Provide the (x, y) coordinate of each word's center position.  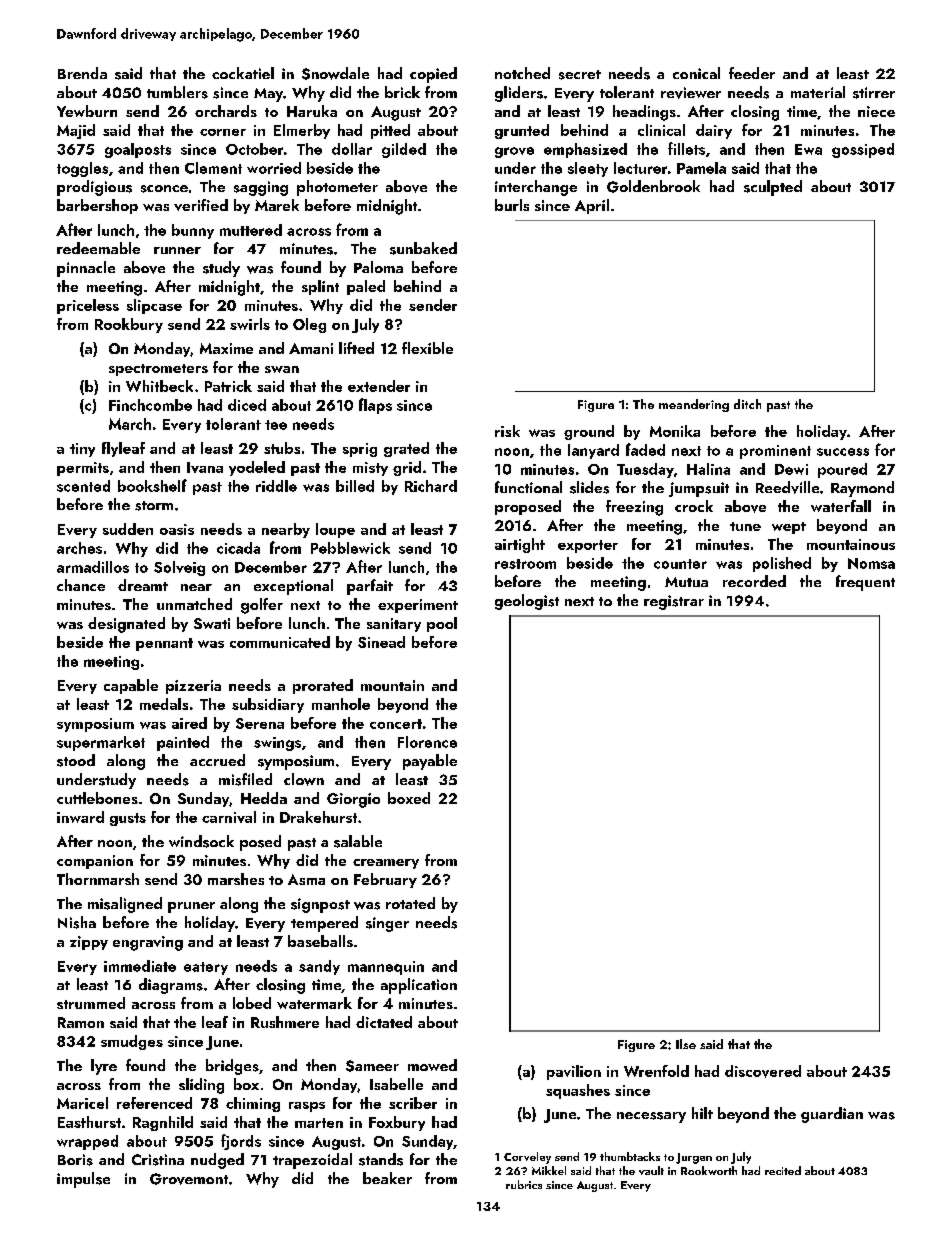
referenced (154, 1103)
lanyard (593, 451)
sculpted (773, 188)
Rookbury (129, 325)
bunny (193, 231)
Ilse (686, 1044)
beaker (387, 1178)
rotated (410, 903)
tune (745, 526)
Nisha (77, 922)
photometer (337, 188)
